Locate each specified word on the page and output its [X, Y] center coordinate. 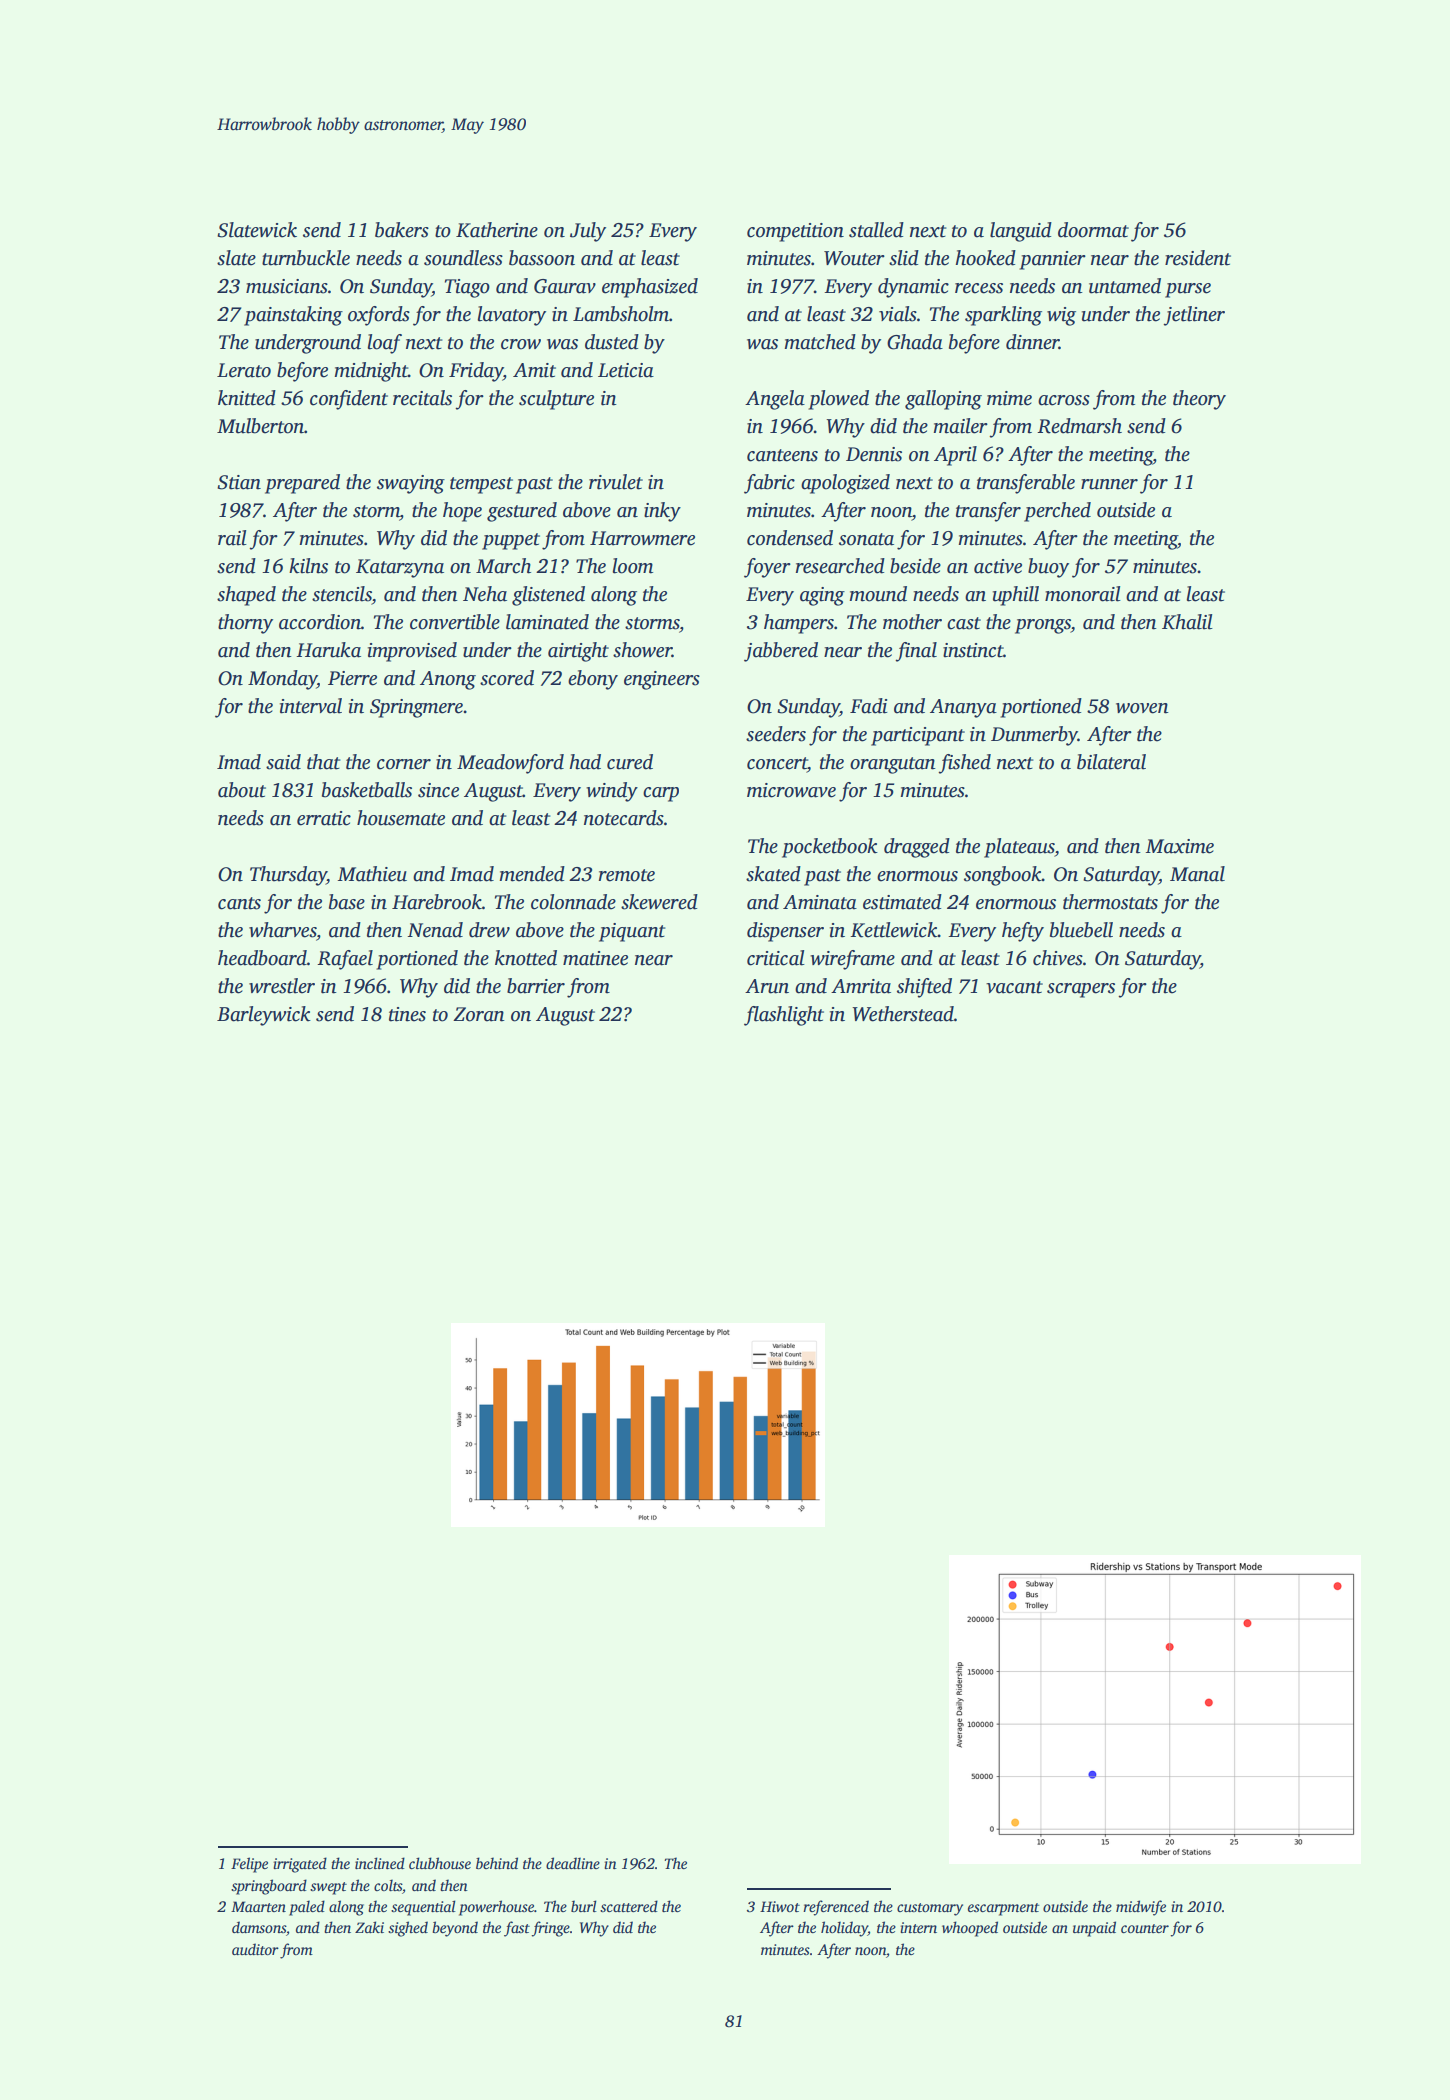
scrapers [1081, 990]
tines [407, 1014]
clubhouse [440, 1863]
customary [930, 1909]
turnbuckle [306, 258]
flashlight [784, 1016]
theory [1199, 400]
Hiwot [780, 1906]
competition [795, 232]
